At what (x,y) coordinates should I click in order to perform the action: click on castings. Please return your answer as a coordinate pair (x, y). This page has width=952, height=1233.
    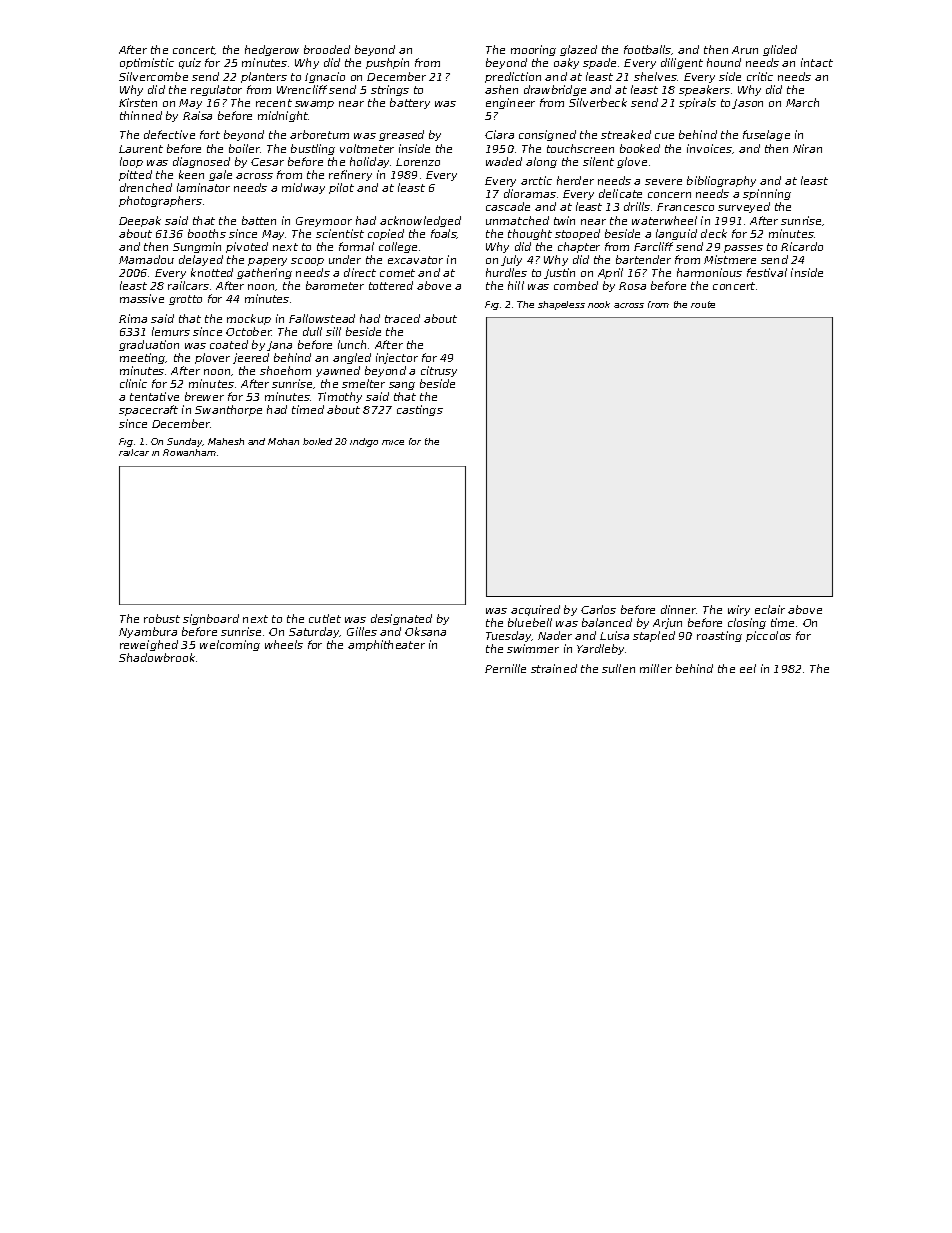
    Looking at the image, I should click on (420, 410).
